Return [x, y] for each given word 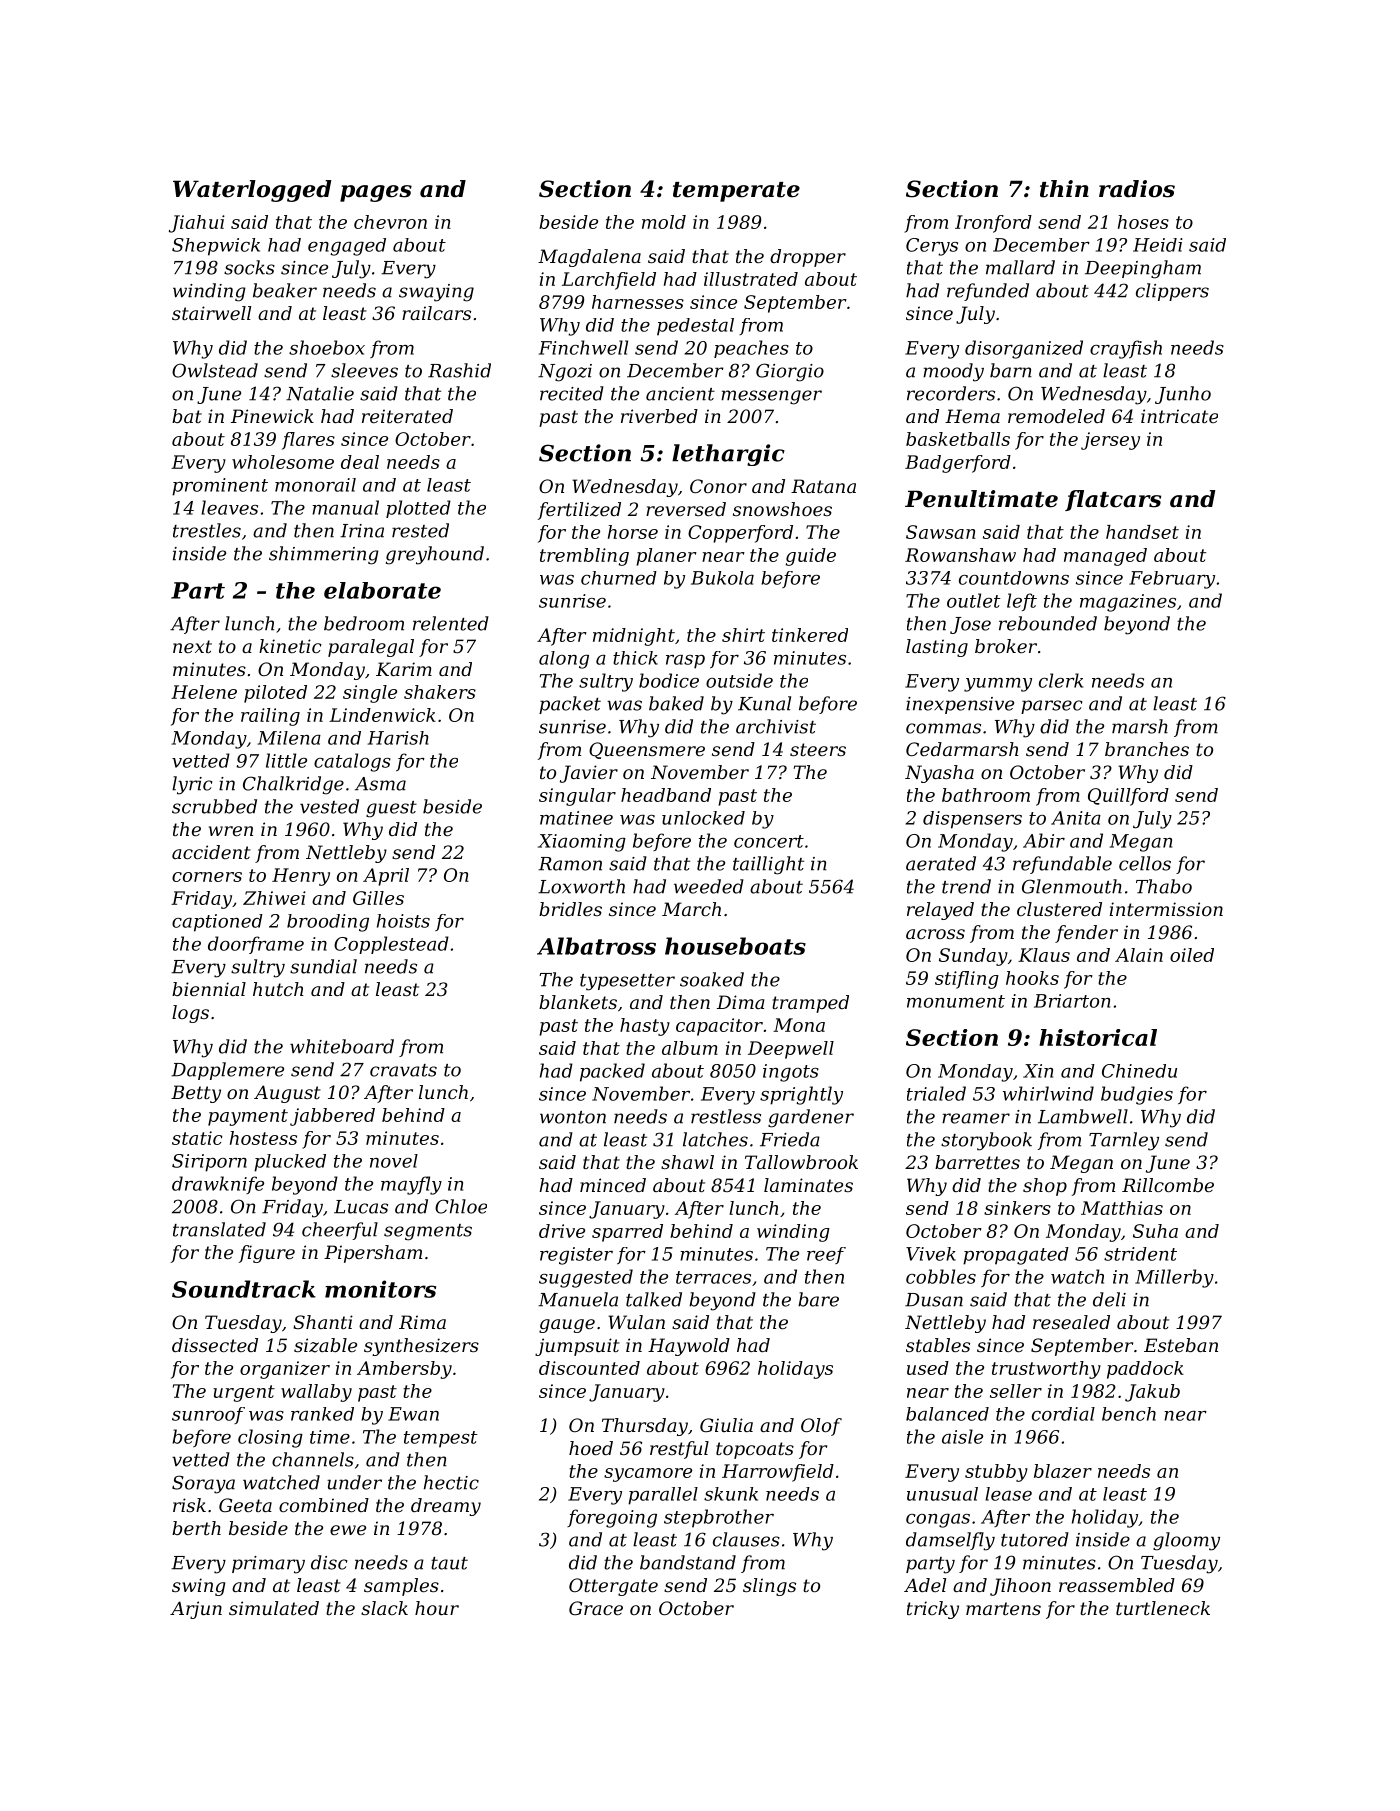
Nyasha [939, 774]
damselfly [950, 1541]
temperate [736, 192]
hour [437, 1608]
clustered [1059, 909]
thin [1064, 189]
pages [376, 193]
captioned [217, 923]
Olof [821, 1427]
